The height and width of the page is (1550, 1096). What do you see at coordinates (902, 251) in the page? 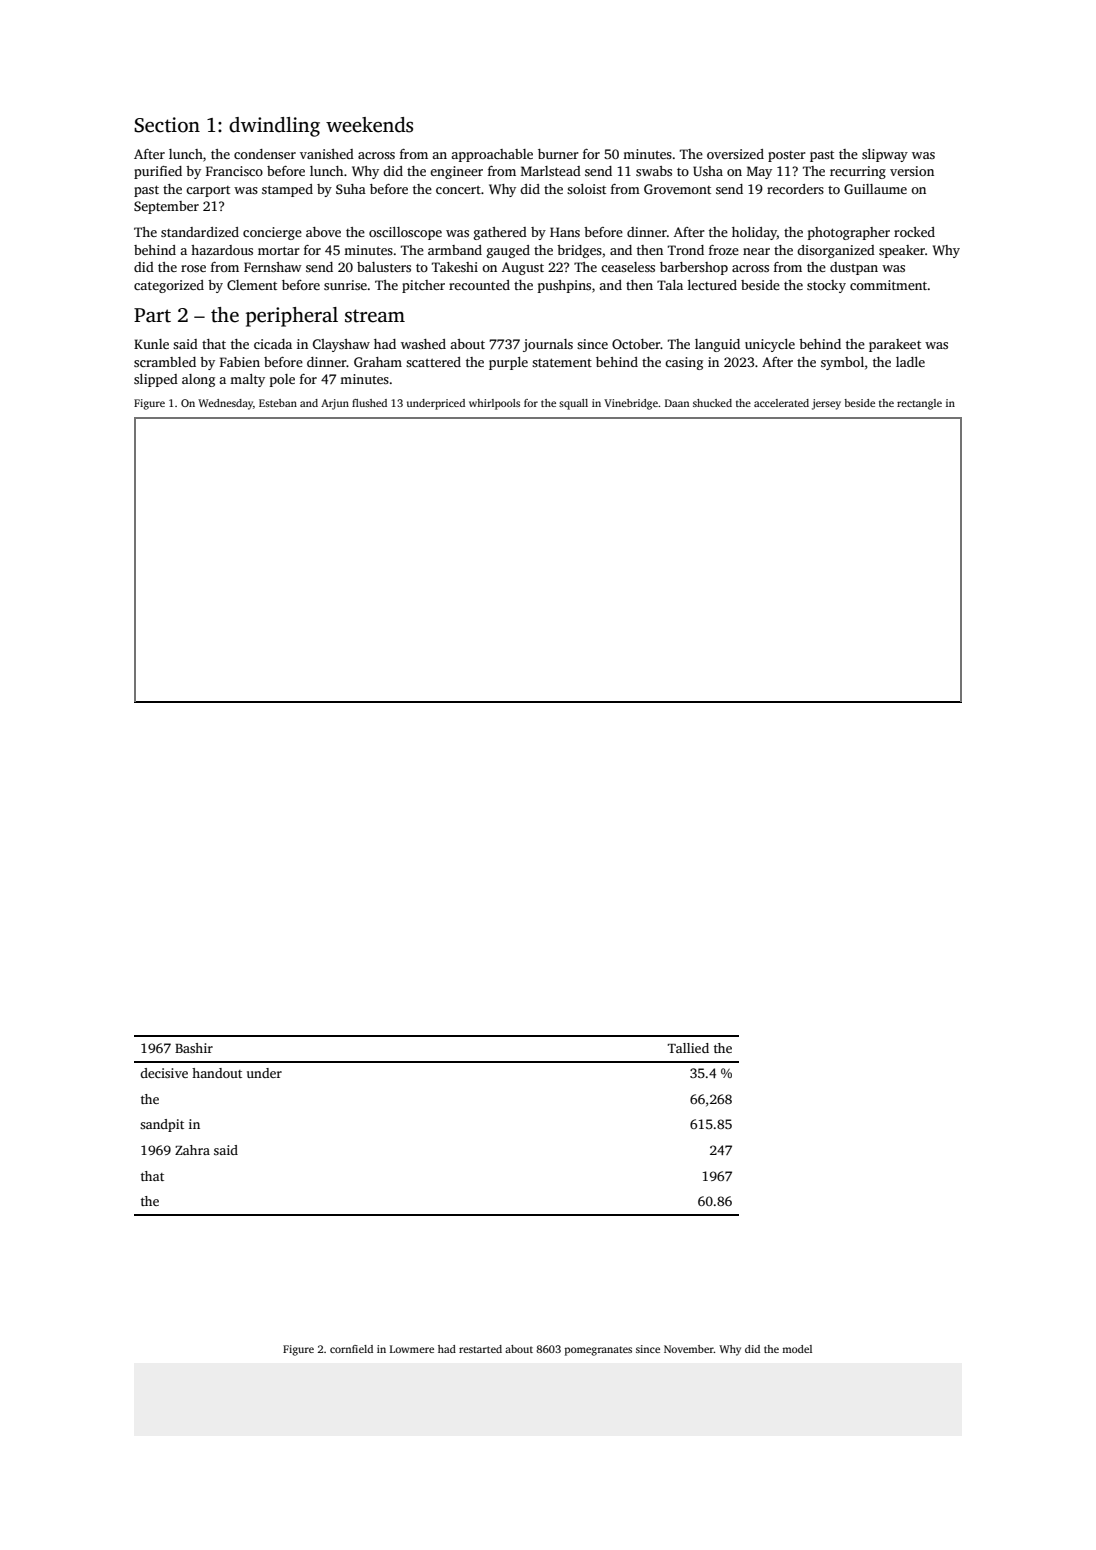
I see `speaker` at bounding box center [902, 251].
